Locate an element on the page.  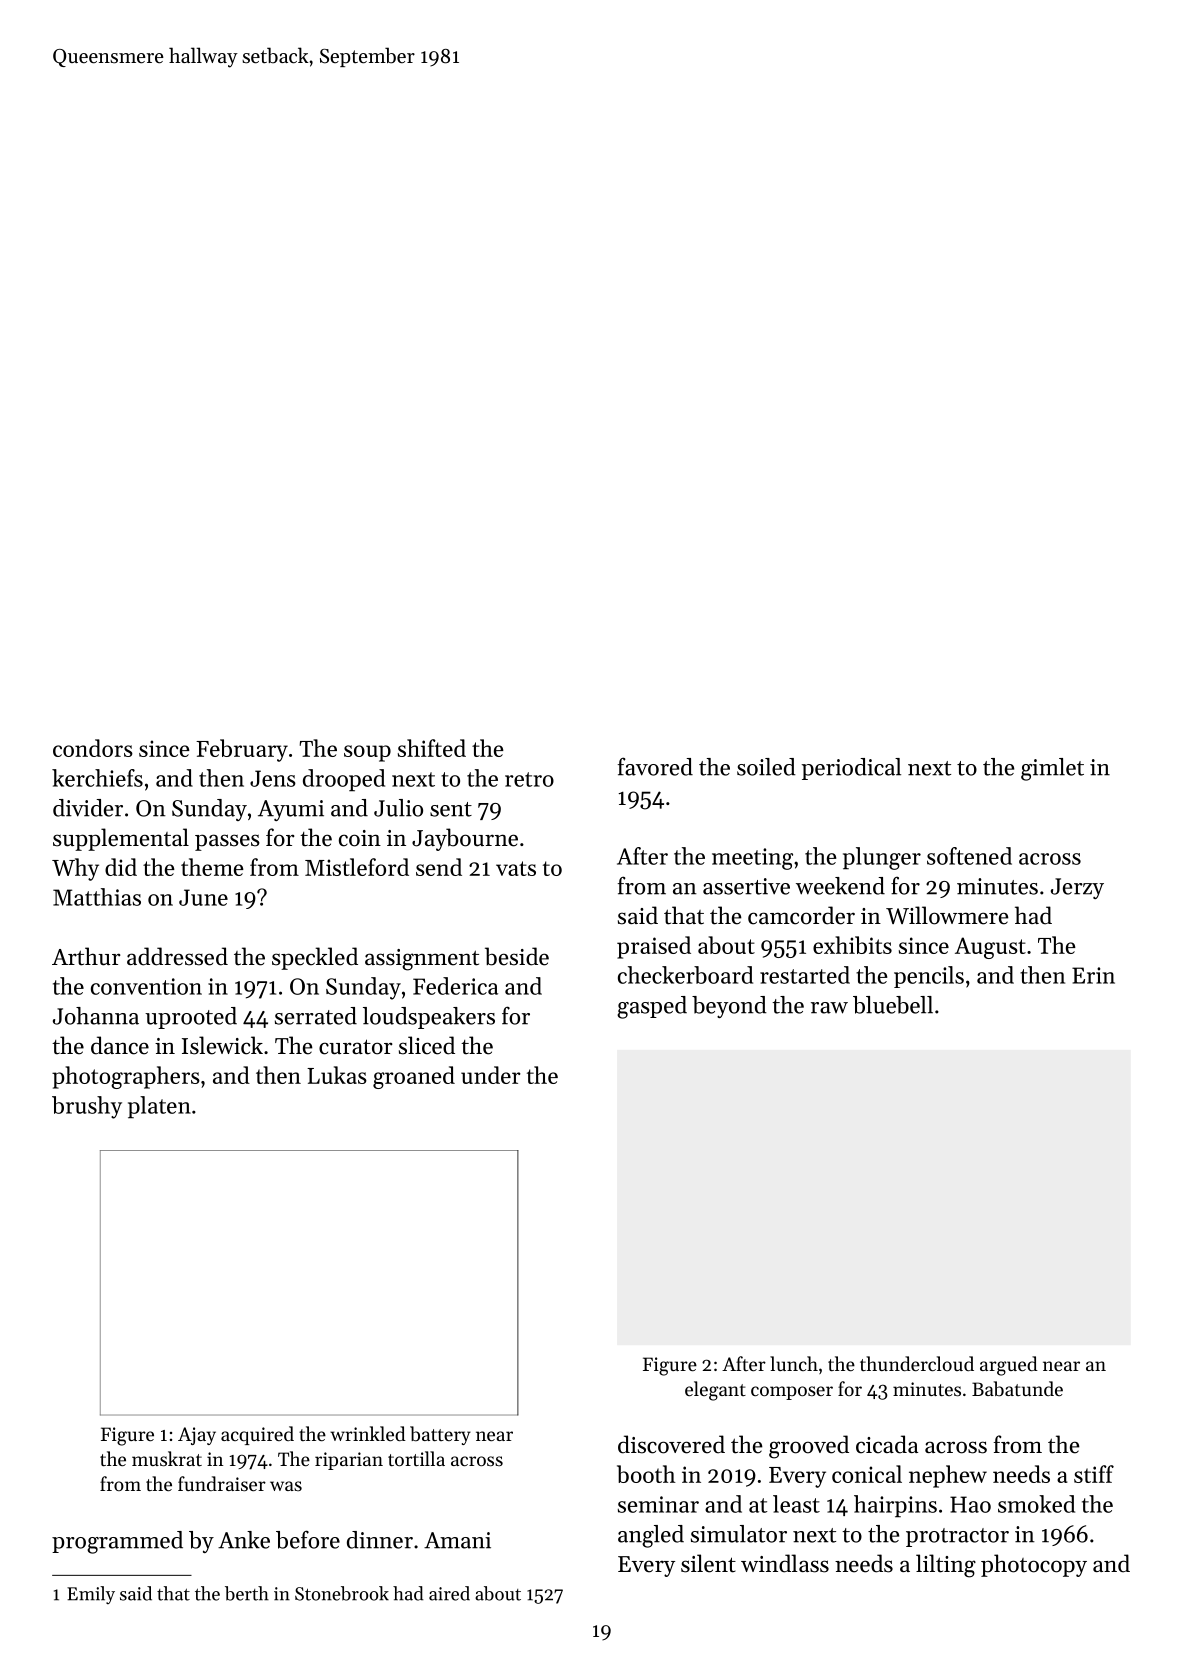
Emily is located at coordinates (91, 1595).
